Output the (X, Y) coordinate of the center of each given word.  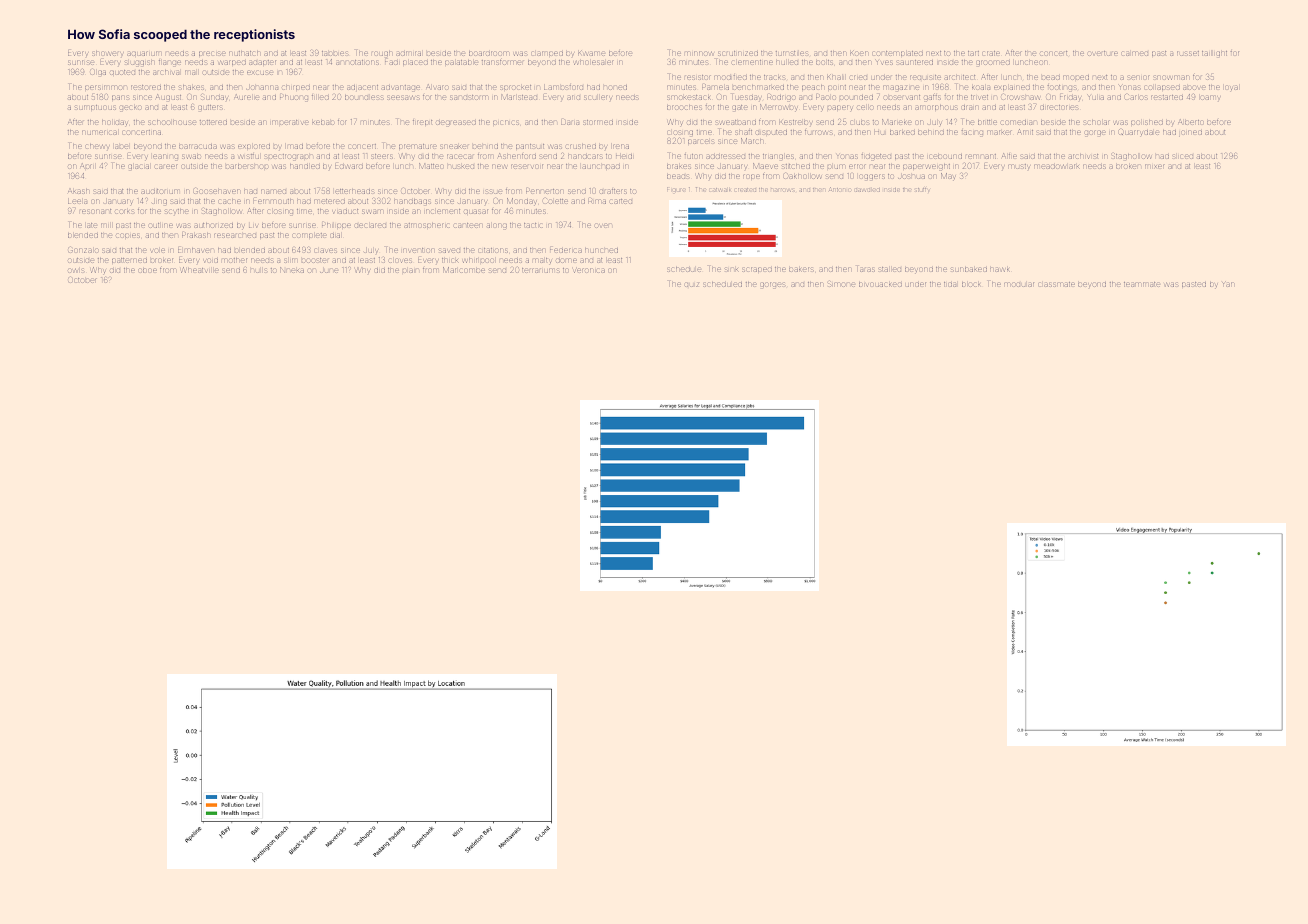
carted (621, 201)
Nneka (292, 270)
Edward (349, 167)
